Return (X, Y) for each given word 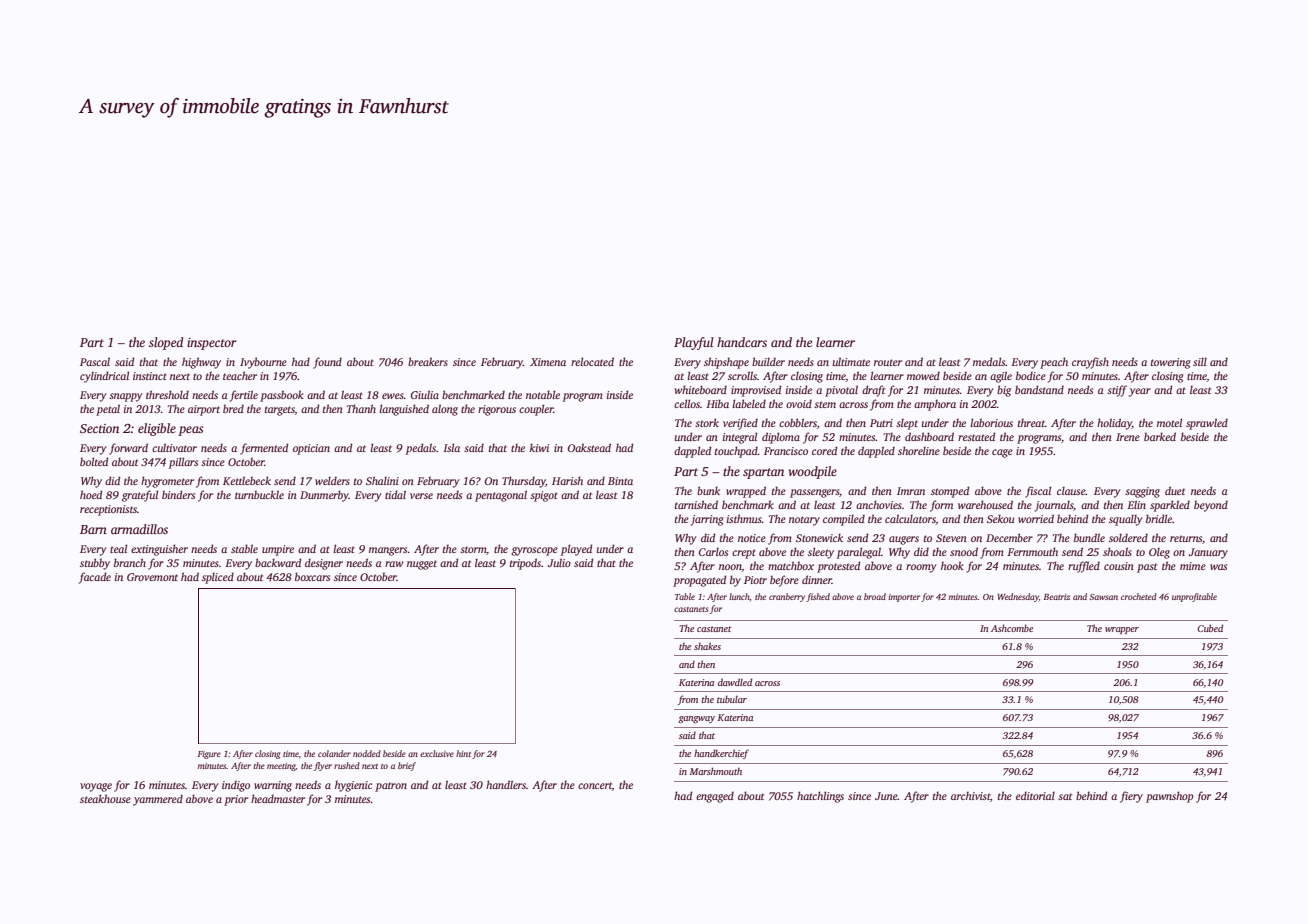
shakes (707, 646)
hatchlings (820, 797)
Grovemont (152, 577)
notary (804, 521)
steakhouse (105, 798)
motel (1169, 422)
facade (95, 578)
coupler (536, 410)
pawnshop (1170, 797)
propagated (699, 581)
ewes (393, 396)
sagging (1142, 492)
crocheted (1139, 596)
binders (178, 494)
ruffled (1084, 567)
